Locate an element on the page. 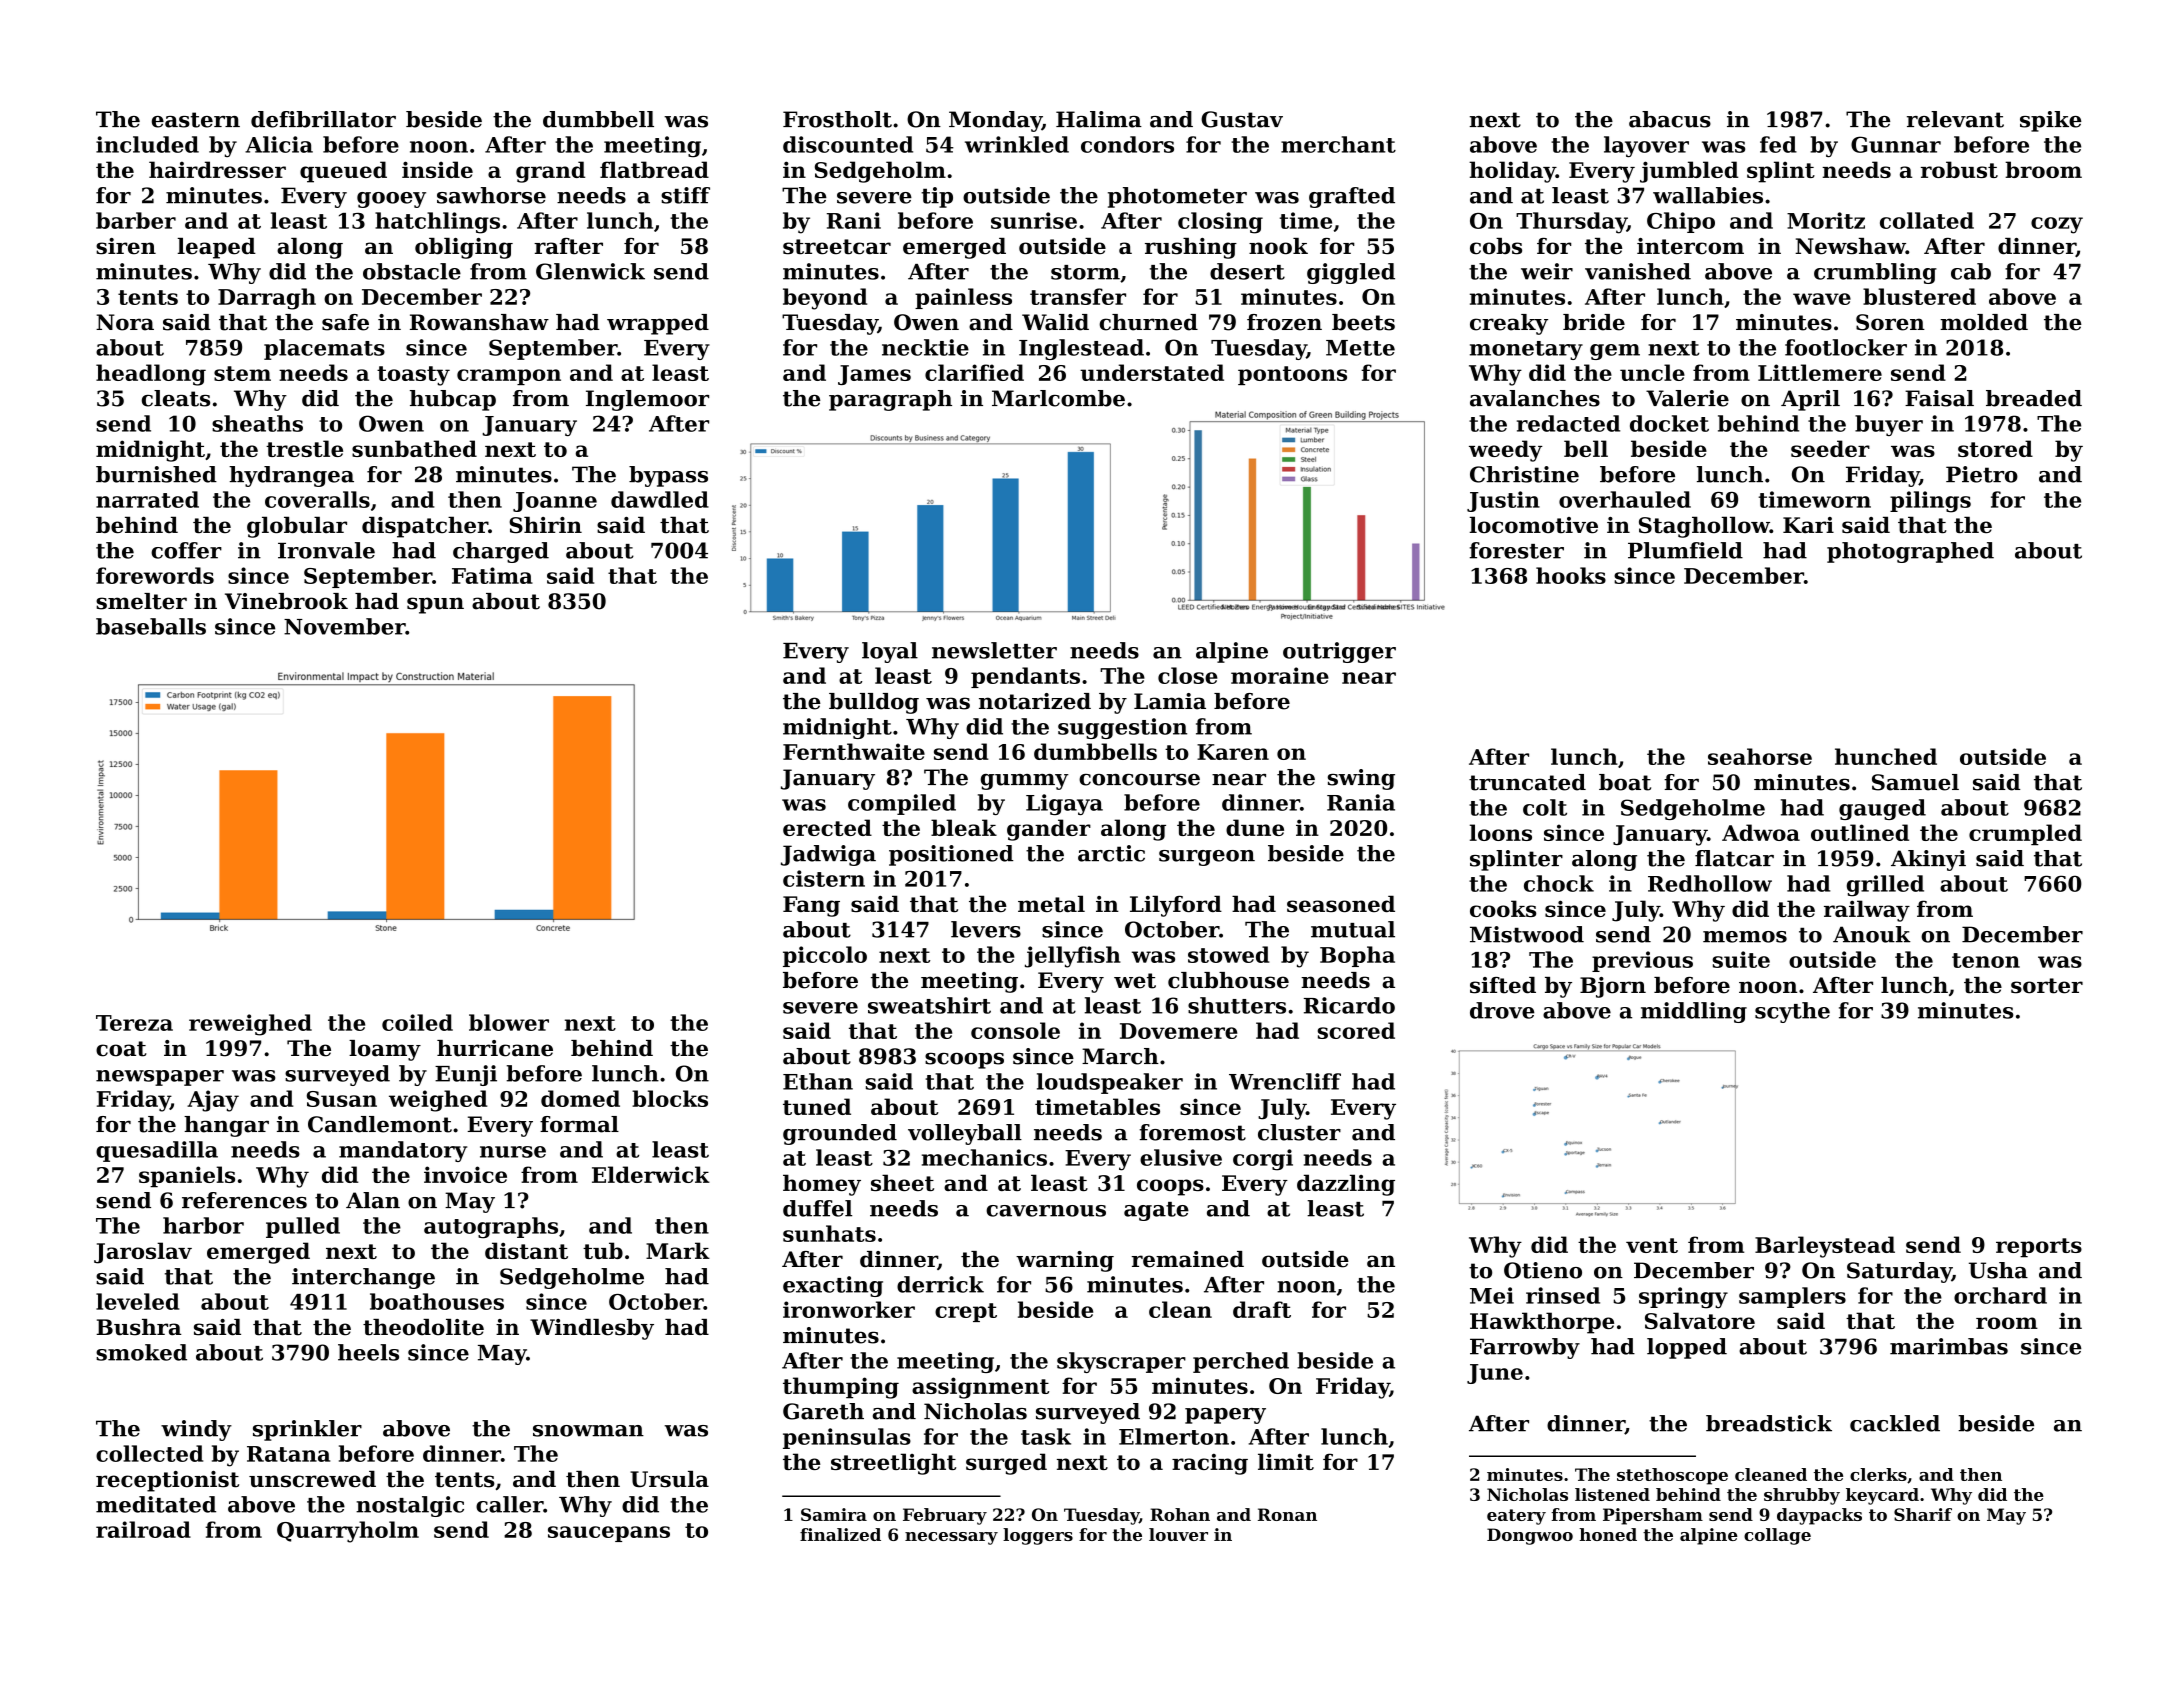 The height and width of the image is (1683, 2178). breadstick is located at coordinates (1769, 1423).
